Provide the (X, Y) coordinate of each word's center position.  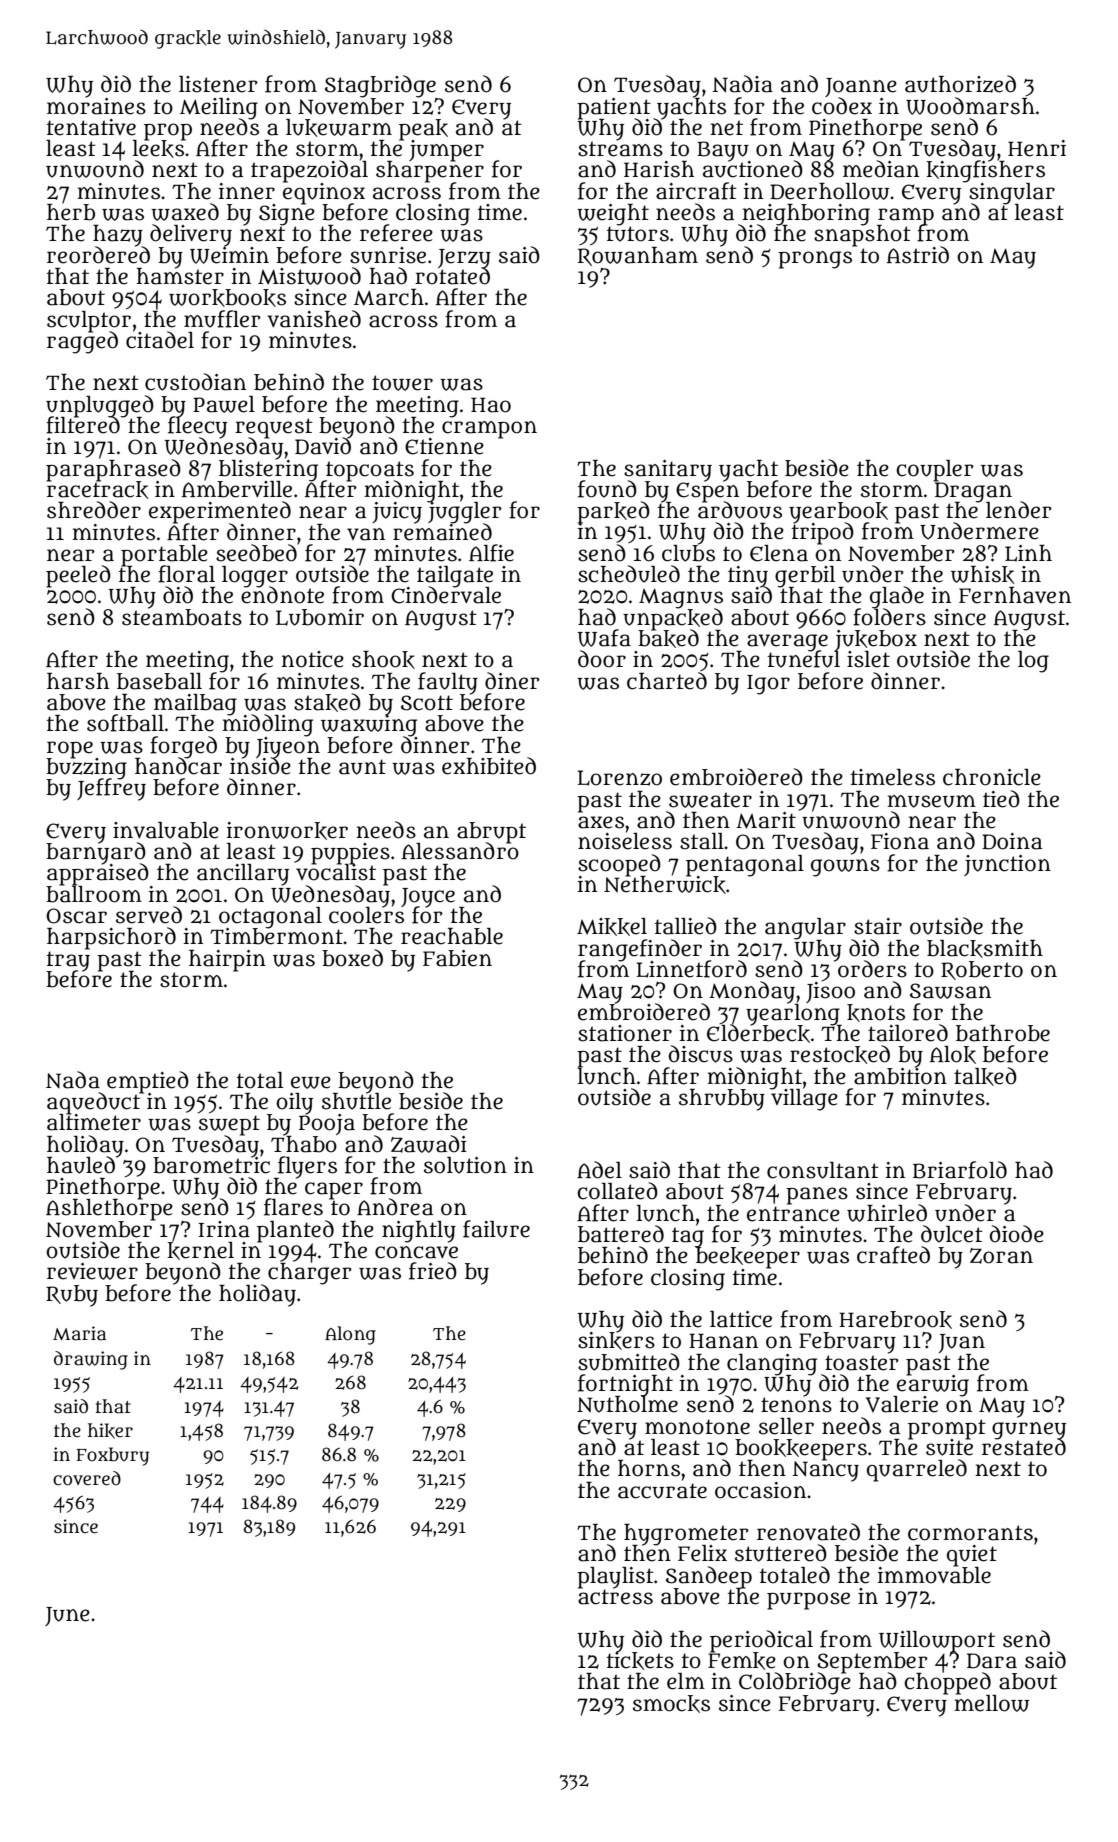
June (67, 1616)
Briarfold (960, 1170)
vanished (314, 319)
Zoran (1001, 1256)
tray (68, 960)
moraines (96, 106)
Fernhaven (1015, 595)
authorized (960, 84)
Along (350, 1335)
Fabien (457, 958)
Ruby (72, 1296)
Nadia (742, 84)
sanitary (668, 470)
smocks (671, 1704)
